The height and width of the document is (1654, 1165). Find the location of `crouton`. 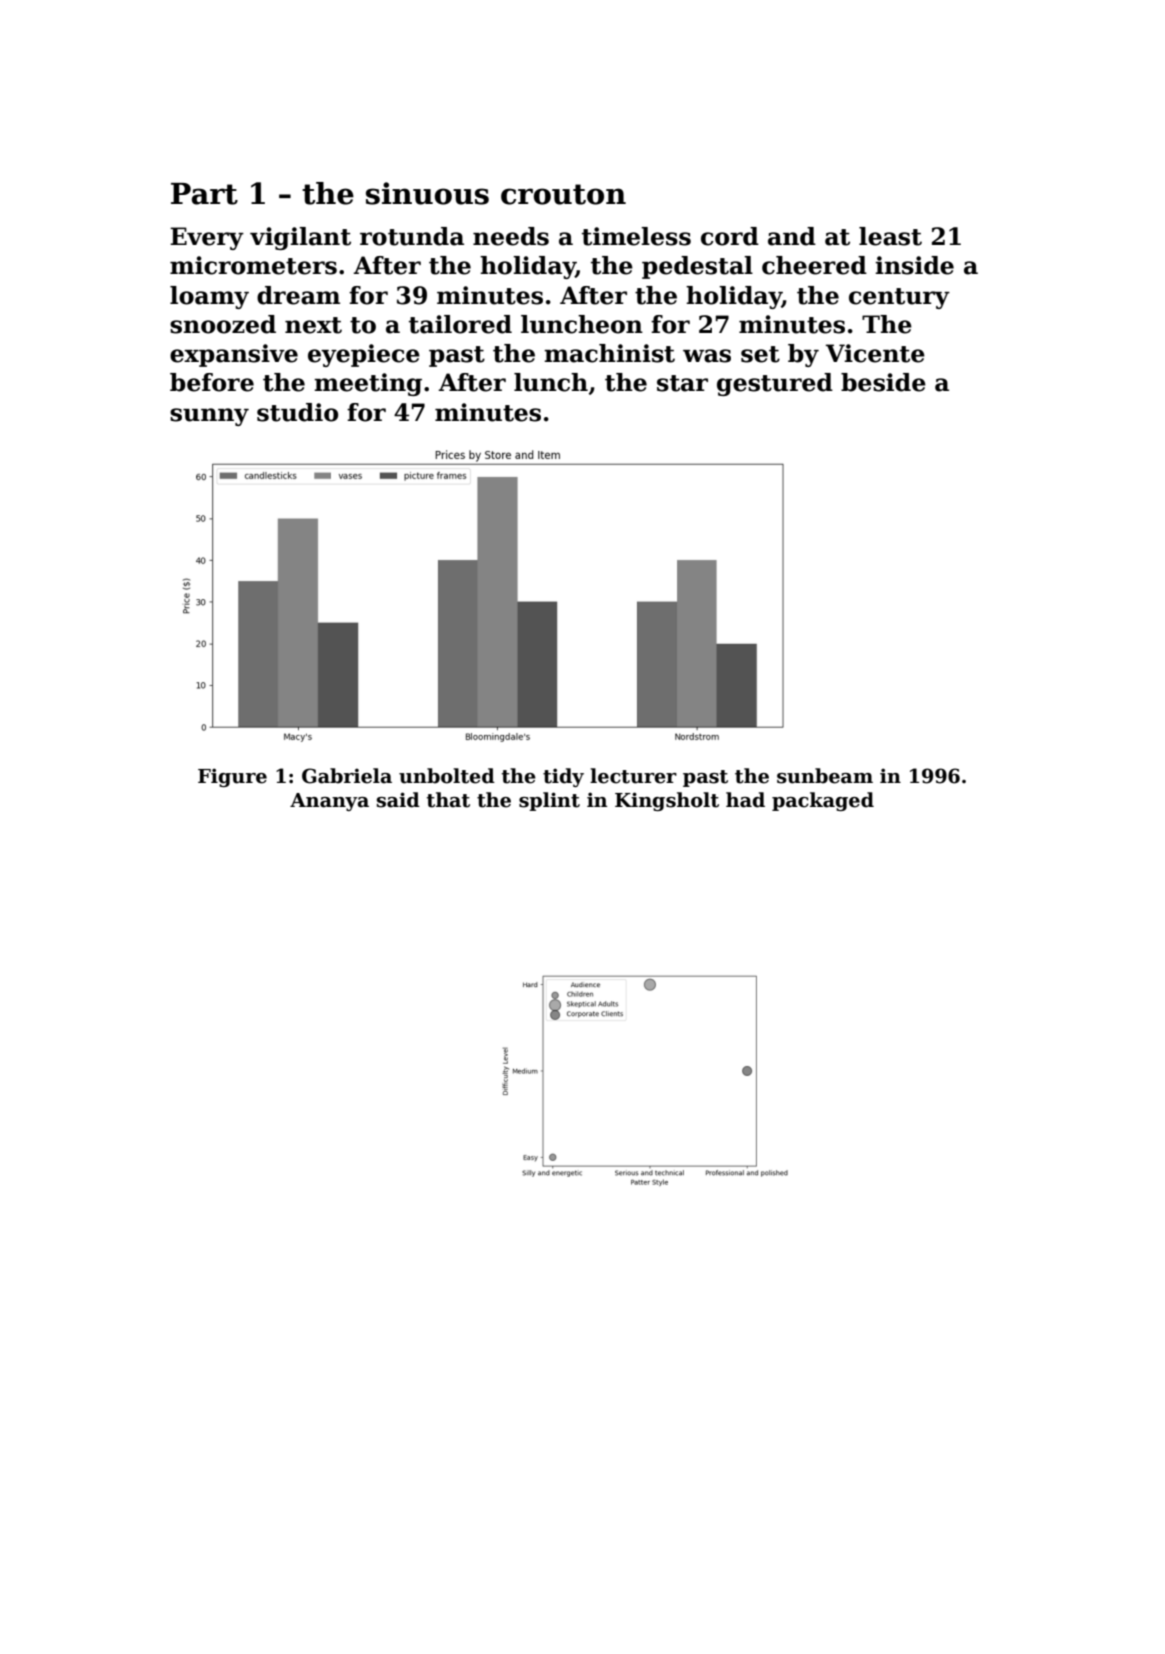

crouton is located at coordinates (563, 194).
